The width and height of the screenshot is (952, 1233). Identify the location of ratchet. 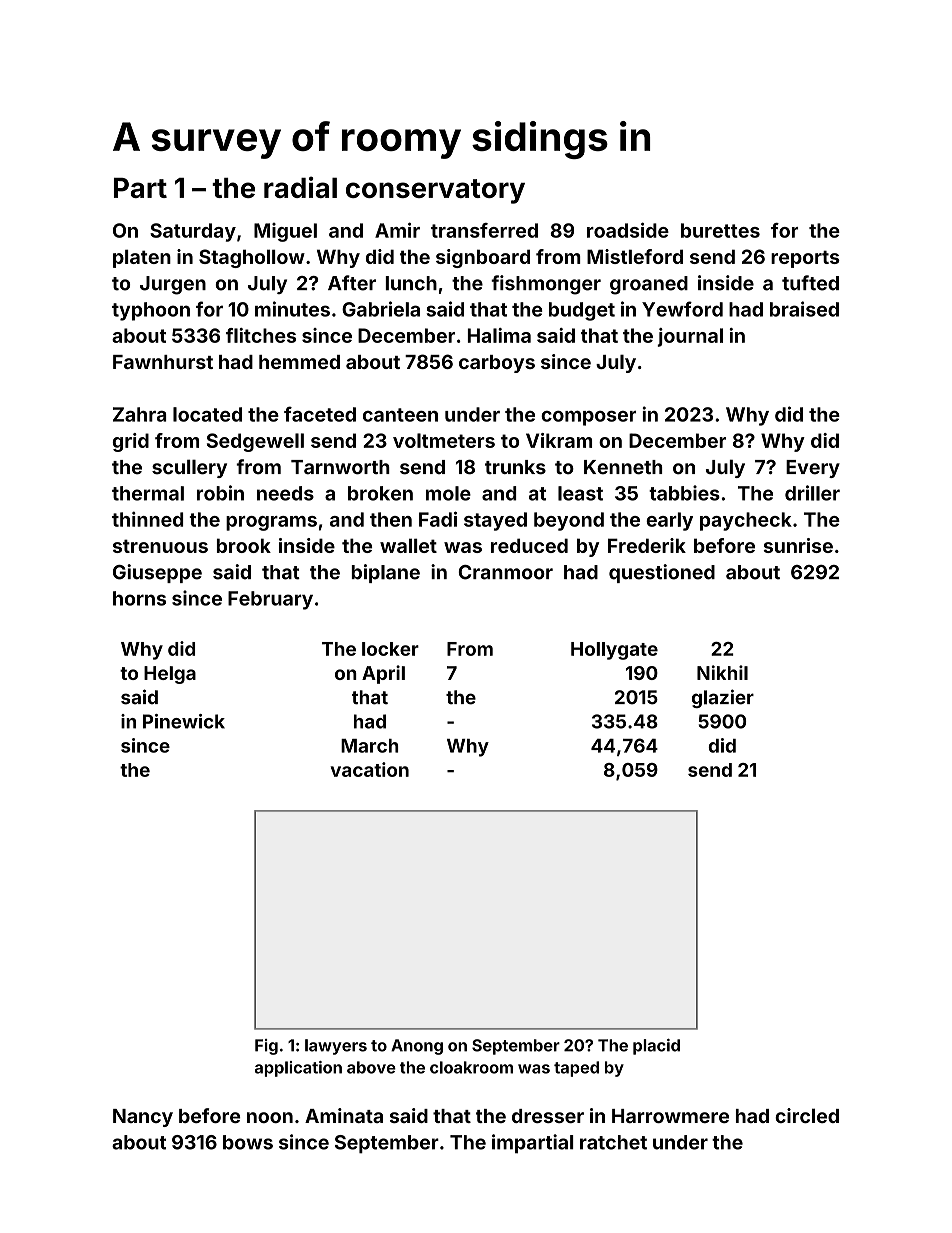
(613, 1142).
